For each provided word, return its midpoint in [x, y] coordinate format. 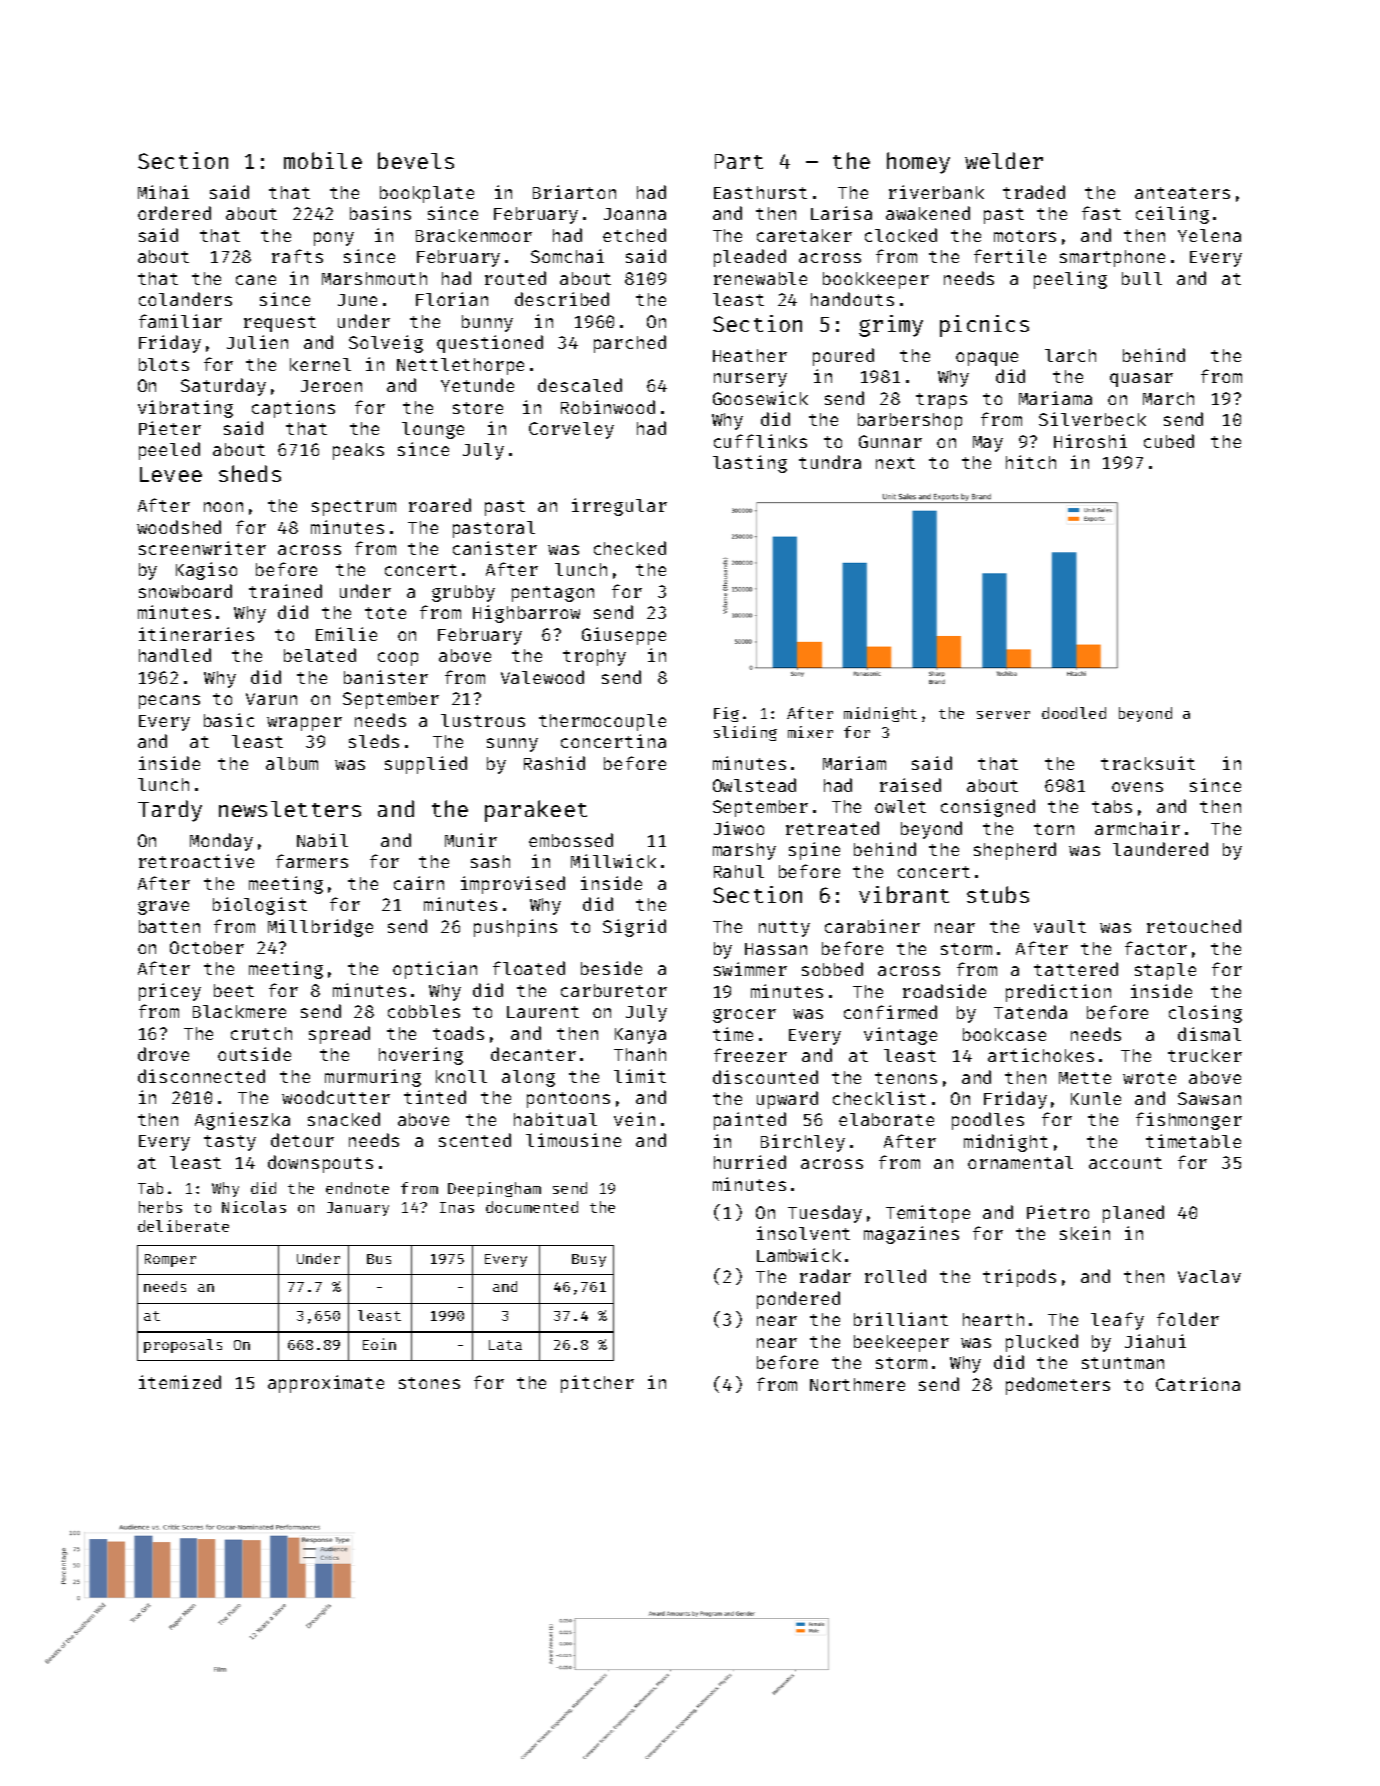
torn [1054, 829]
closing [1205, 1014]
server [1003, 715]
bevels [416, 160]
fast [1101, 213]
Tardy [170, 811]
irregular [619, 507]
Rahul [739, 871]
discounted [765, 1077]
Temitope [928, 1214]
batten [169, 926]
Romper [170, 1260]
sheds [250, 473]
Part [739, 161]
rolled [895, 1276]
